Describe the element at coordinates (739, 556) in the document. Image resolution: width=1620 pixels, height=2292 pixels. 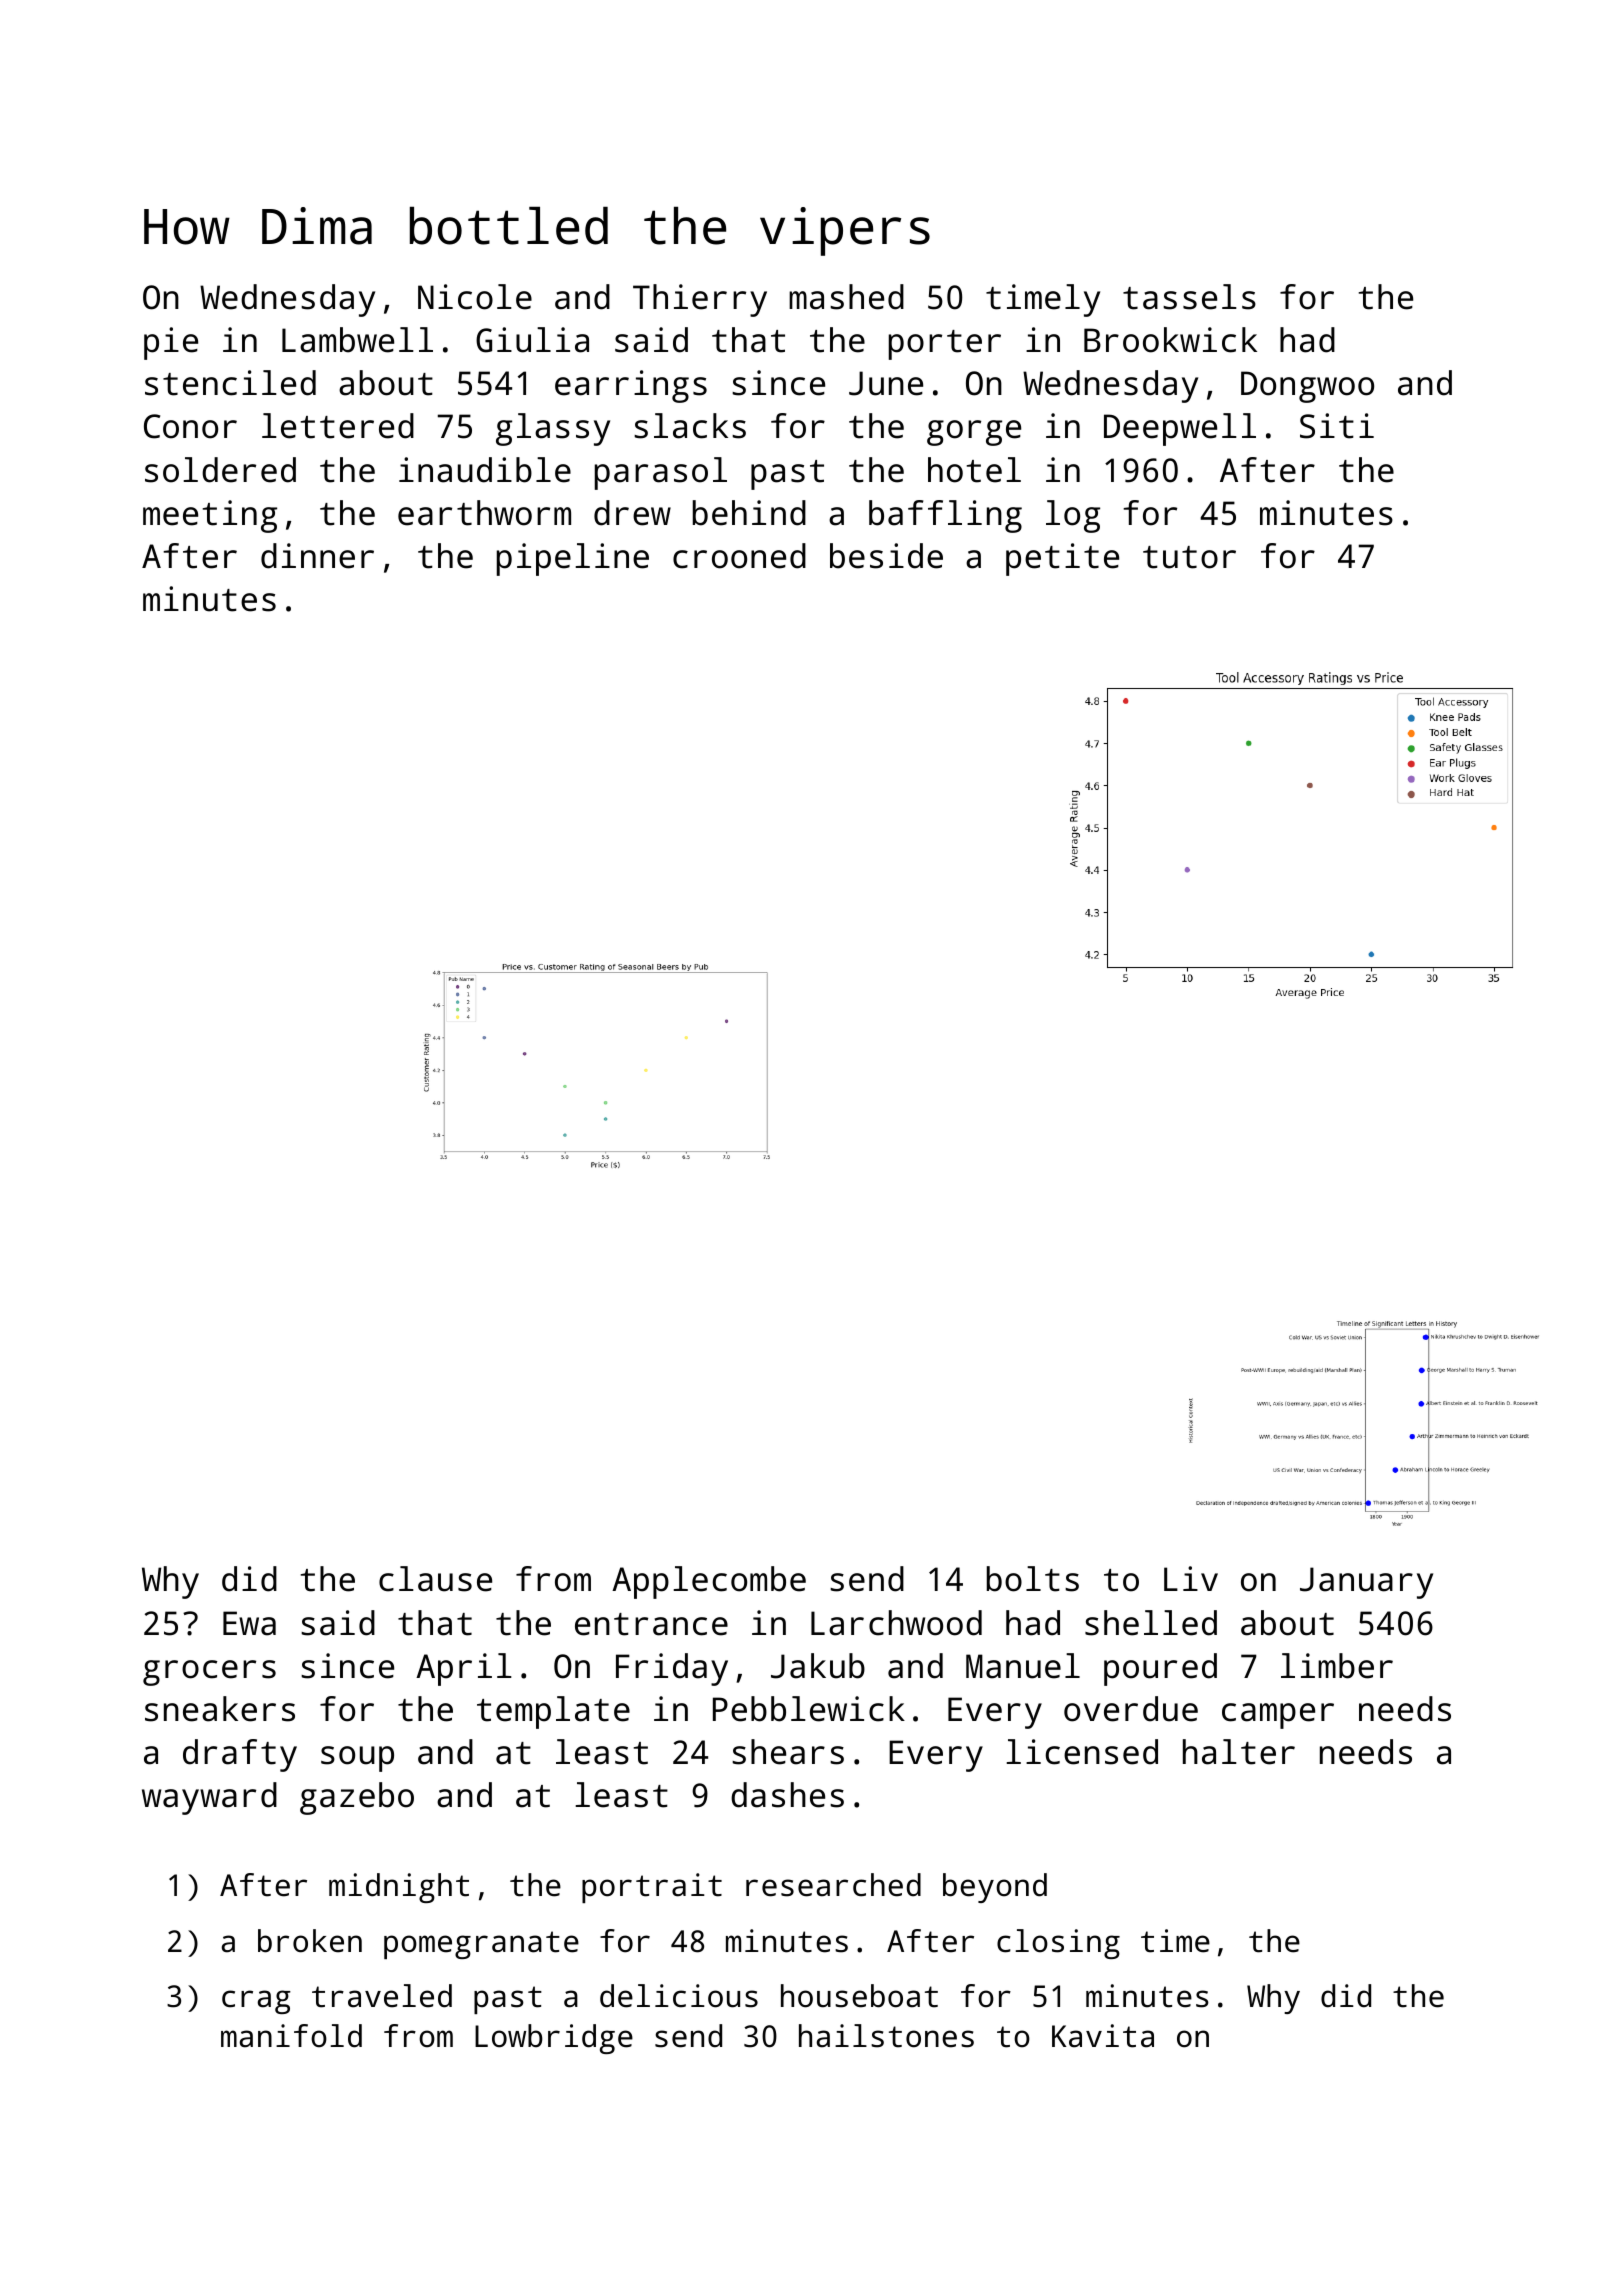
I see `crooned` at that location.
